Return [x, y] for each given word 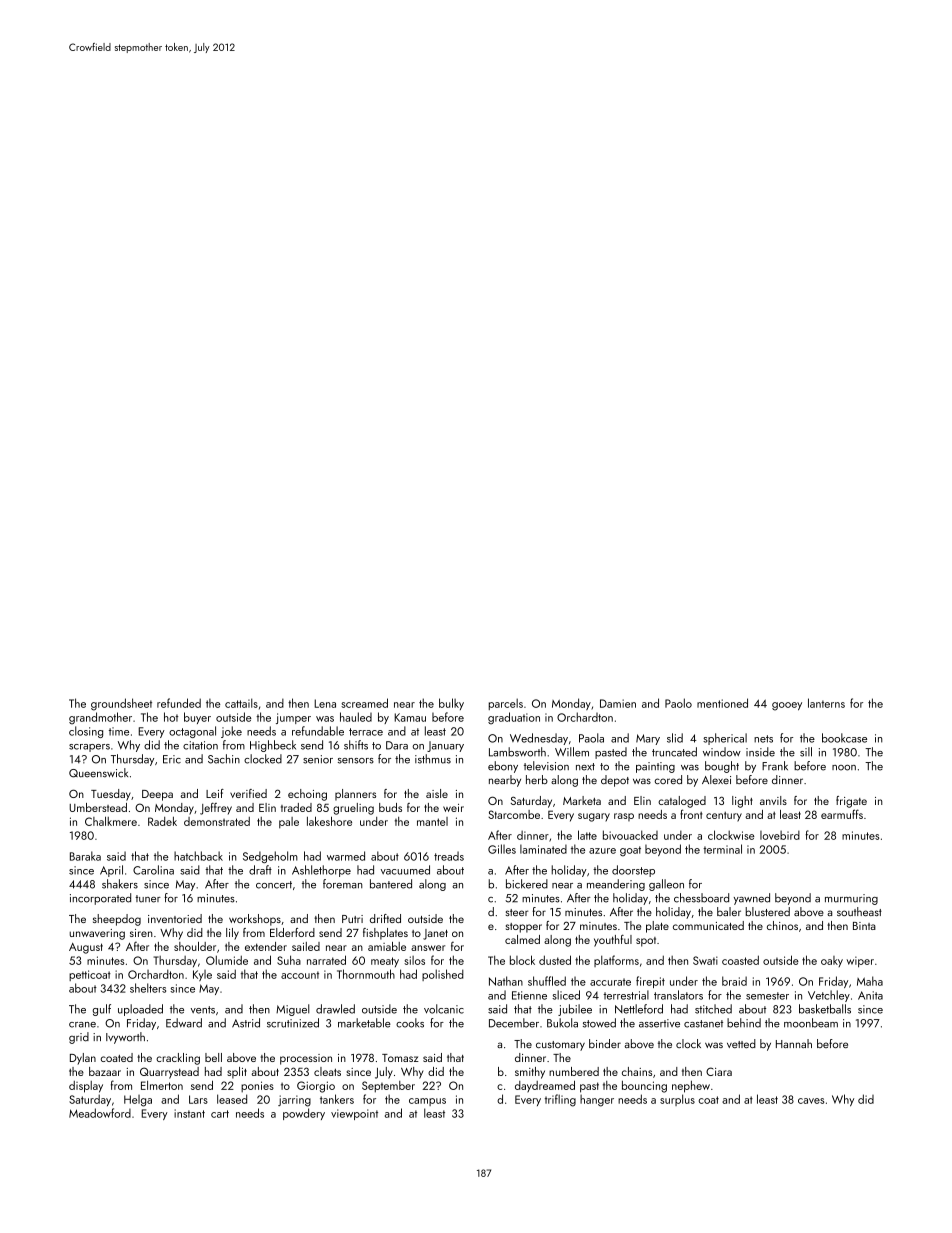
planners [355, 795]
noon [844, 768]
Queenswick [98, 773]
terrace [366, 732]
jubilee [575, 1010]
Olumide [227, 960]
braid [734, 981]
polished [443, 975]
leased [232, 1099]
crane [82, 1025]
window [722, 752]
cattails [241, 703]
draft [260, 870]
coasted [740, 960]
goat [630, 851]
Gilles [502, 849]
